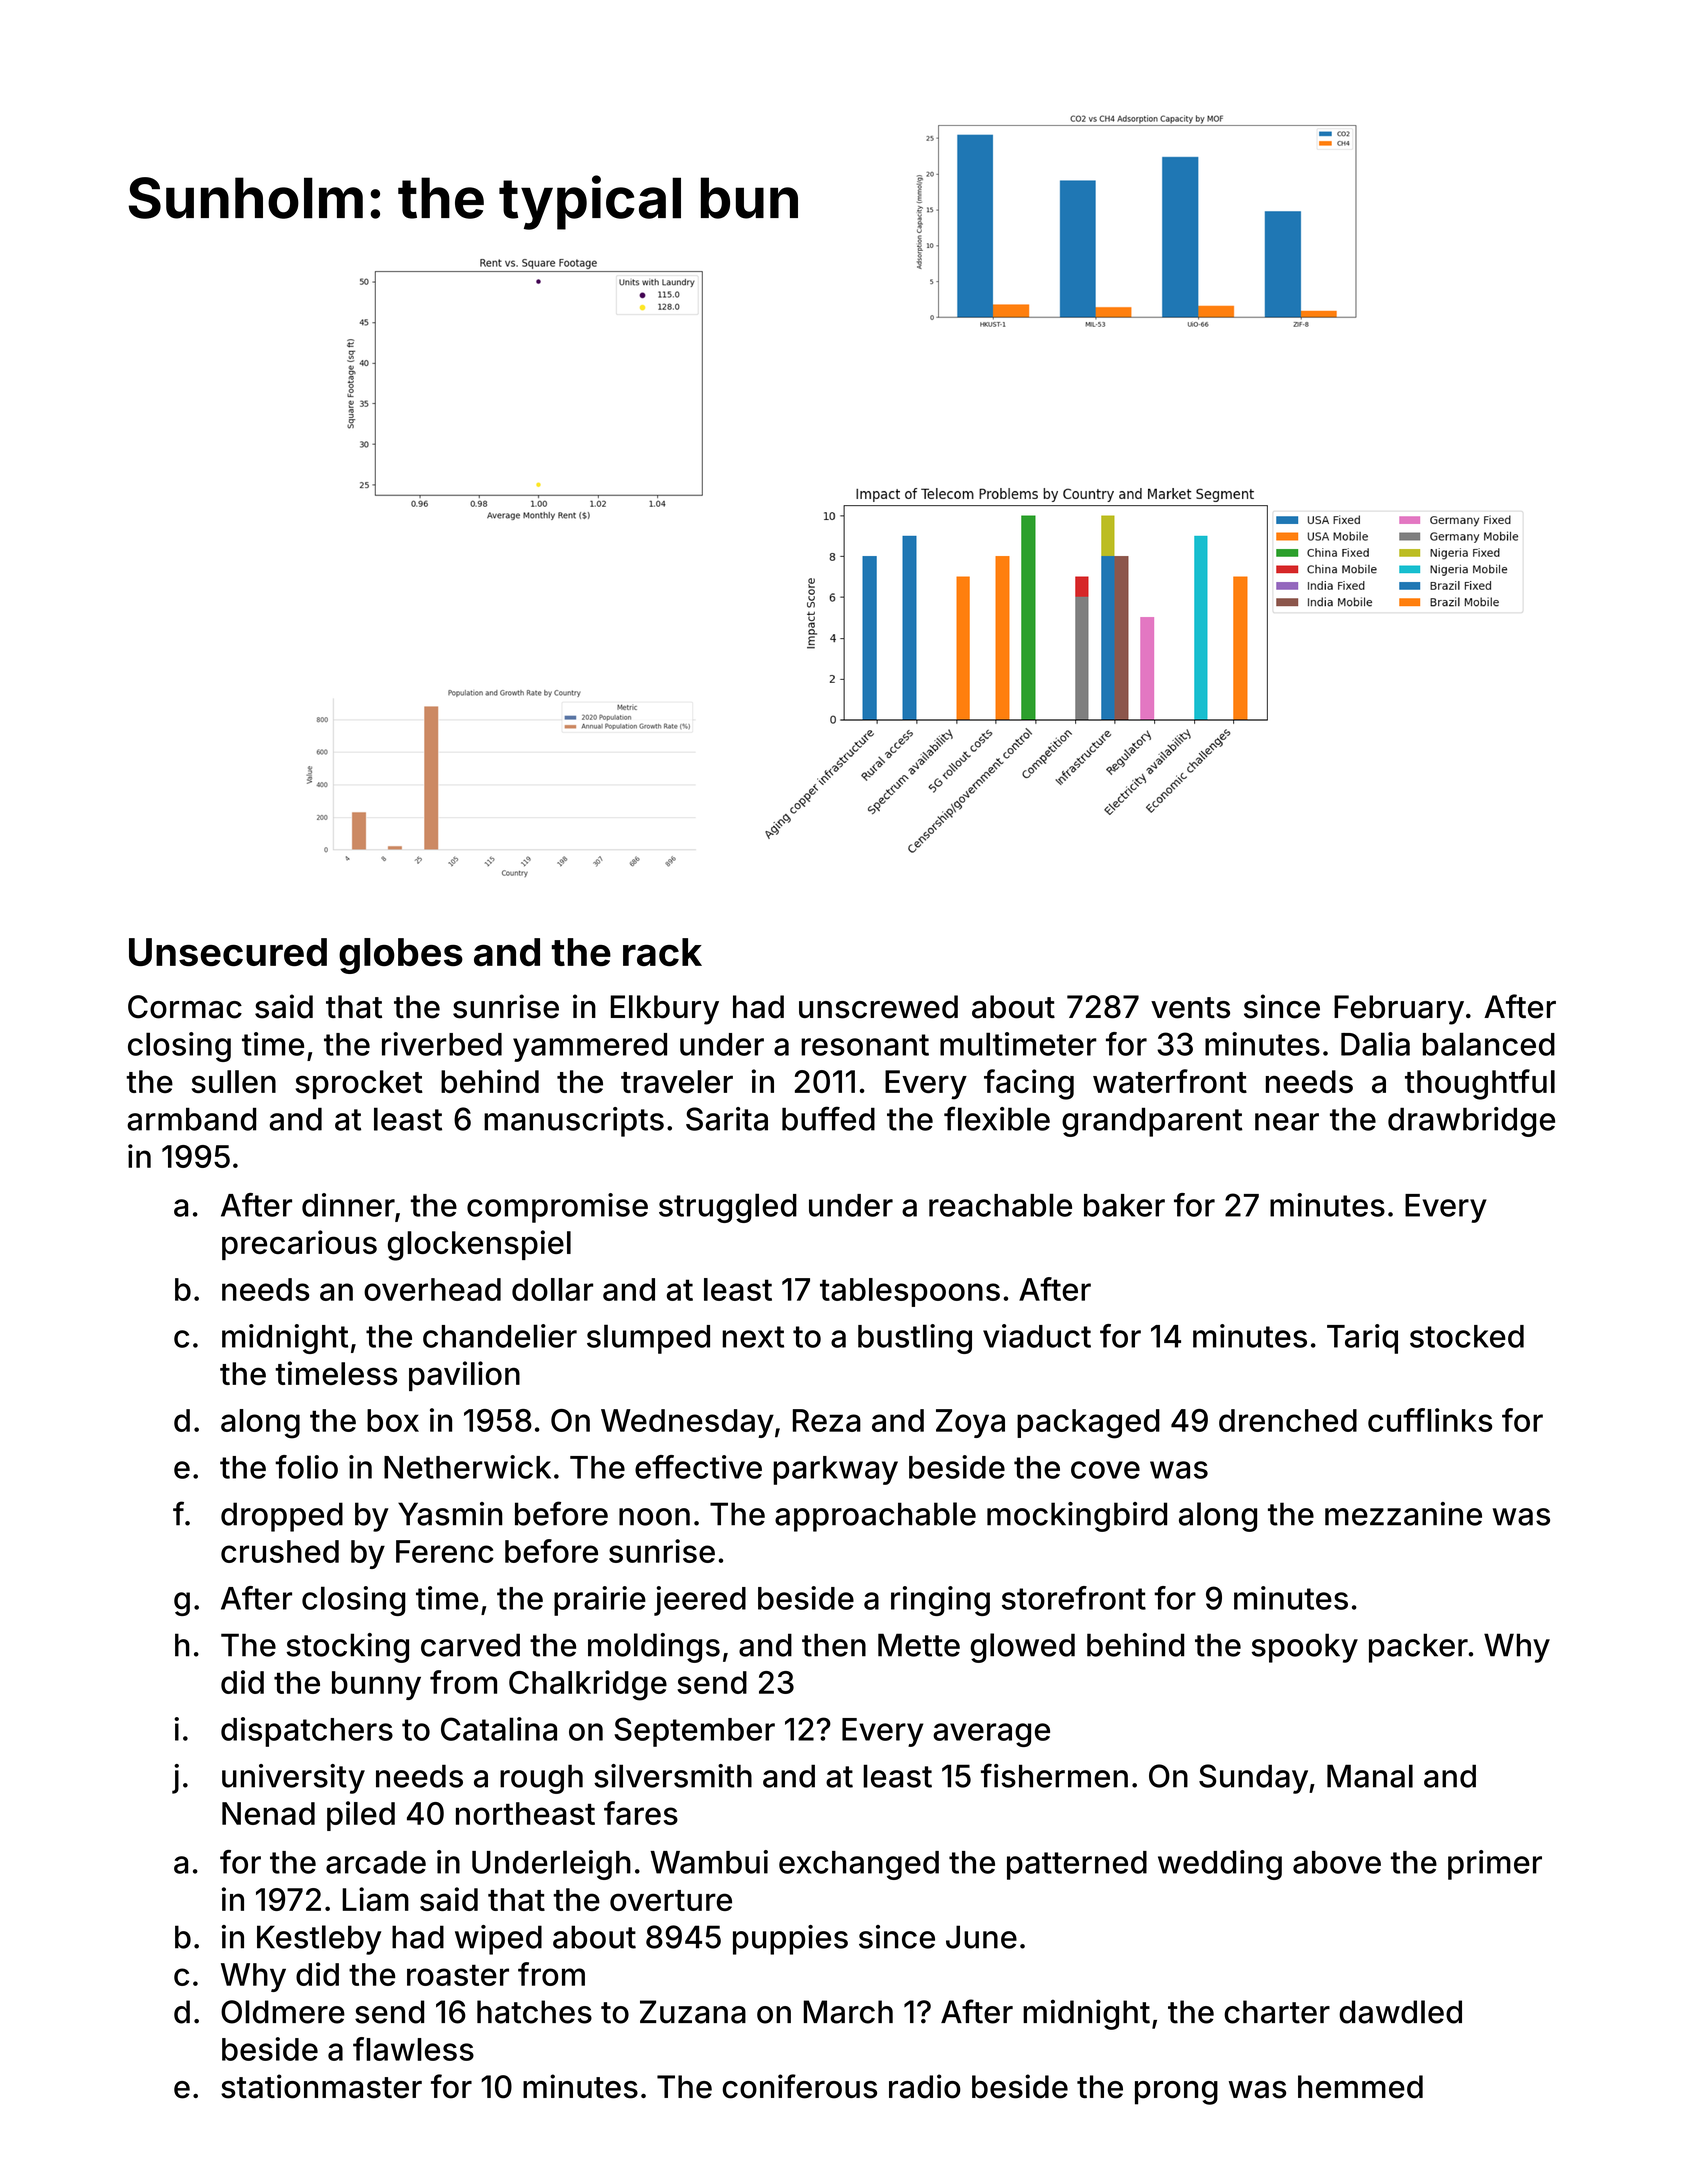  What do you see at coordinates (470, 1645) in the page?
I see `carved` at bounding box center [470, 1645].
